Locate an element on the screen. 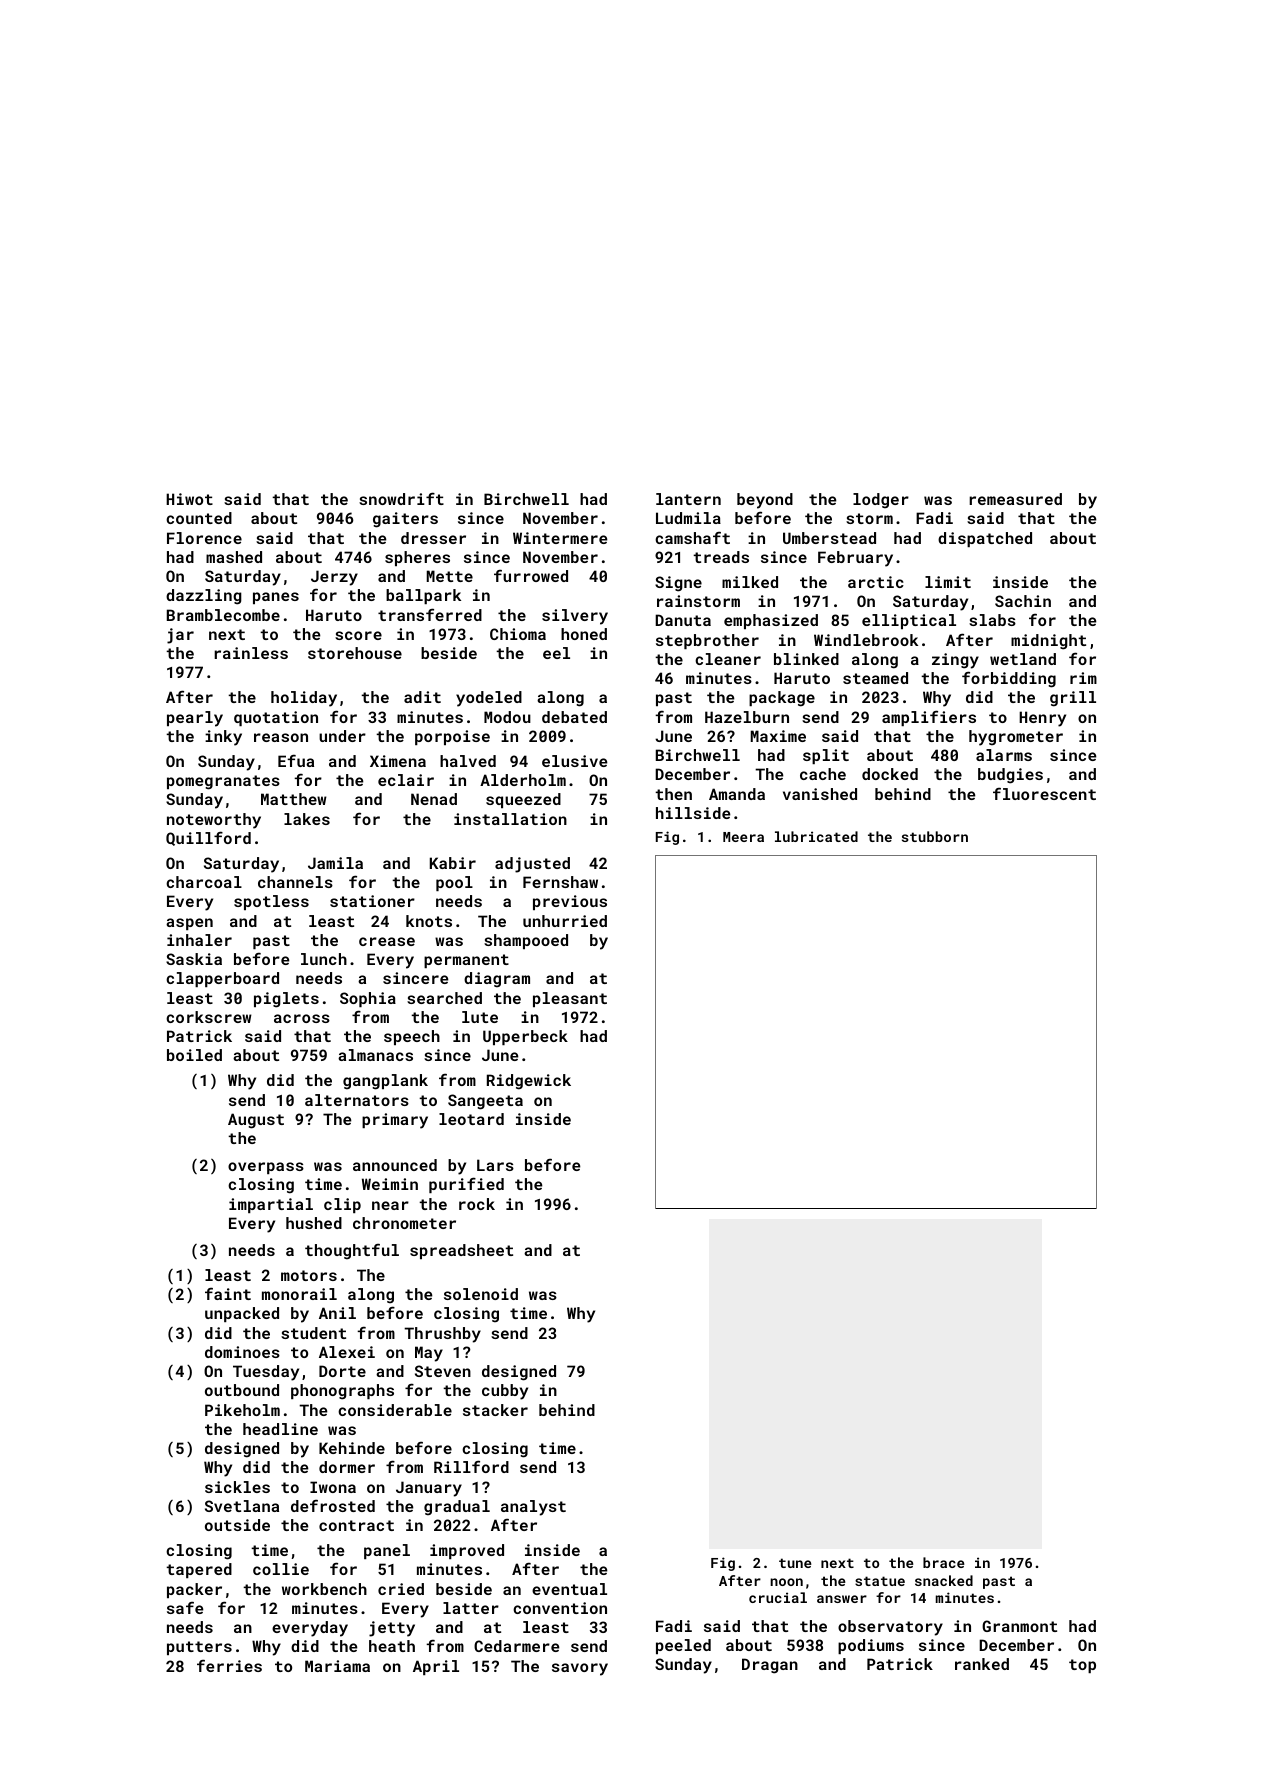 The height and width of the screenshot is (1786, 1263). storehouse is located at coordinates (355, 653).
